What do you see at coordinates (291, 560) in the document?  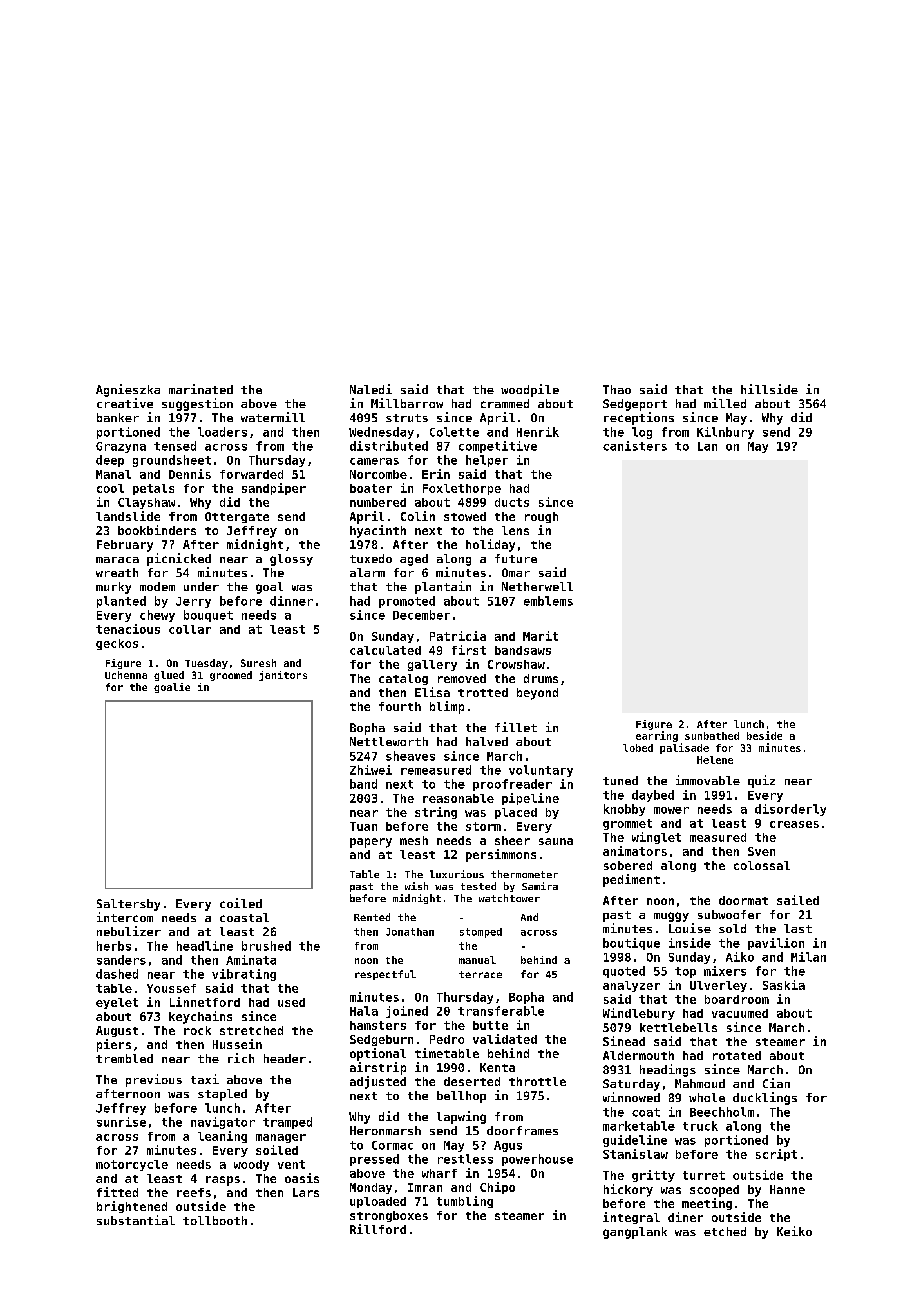 I see `glossy` at bounding box center [291, 560].
